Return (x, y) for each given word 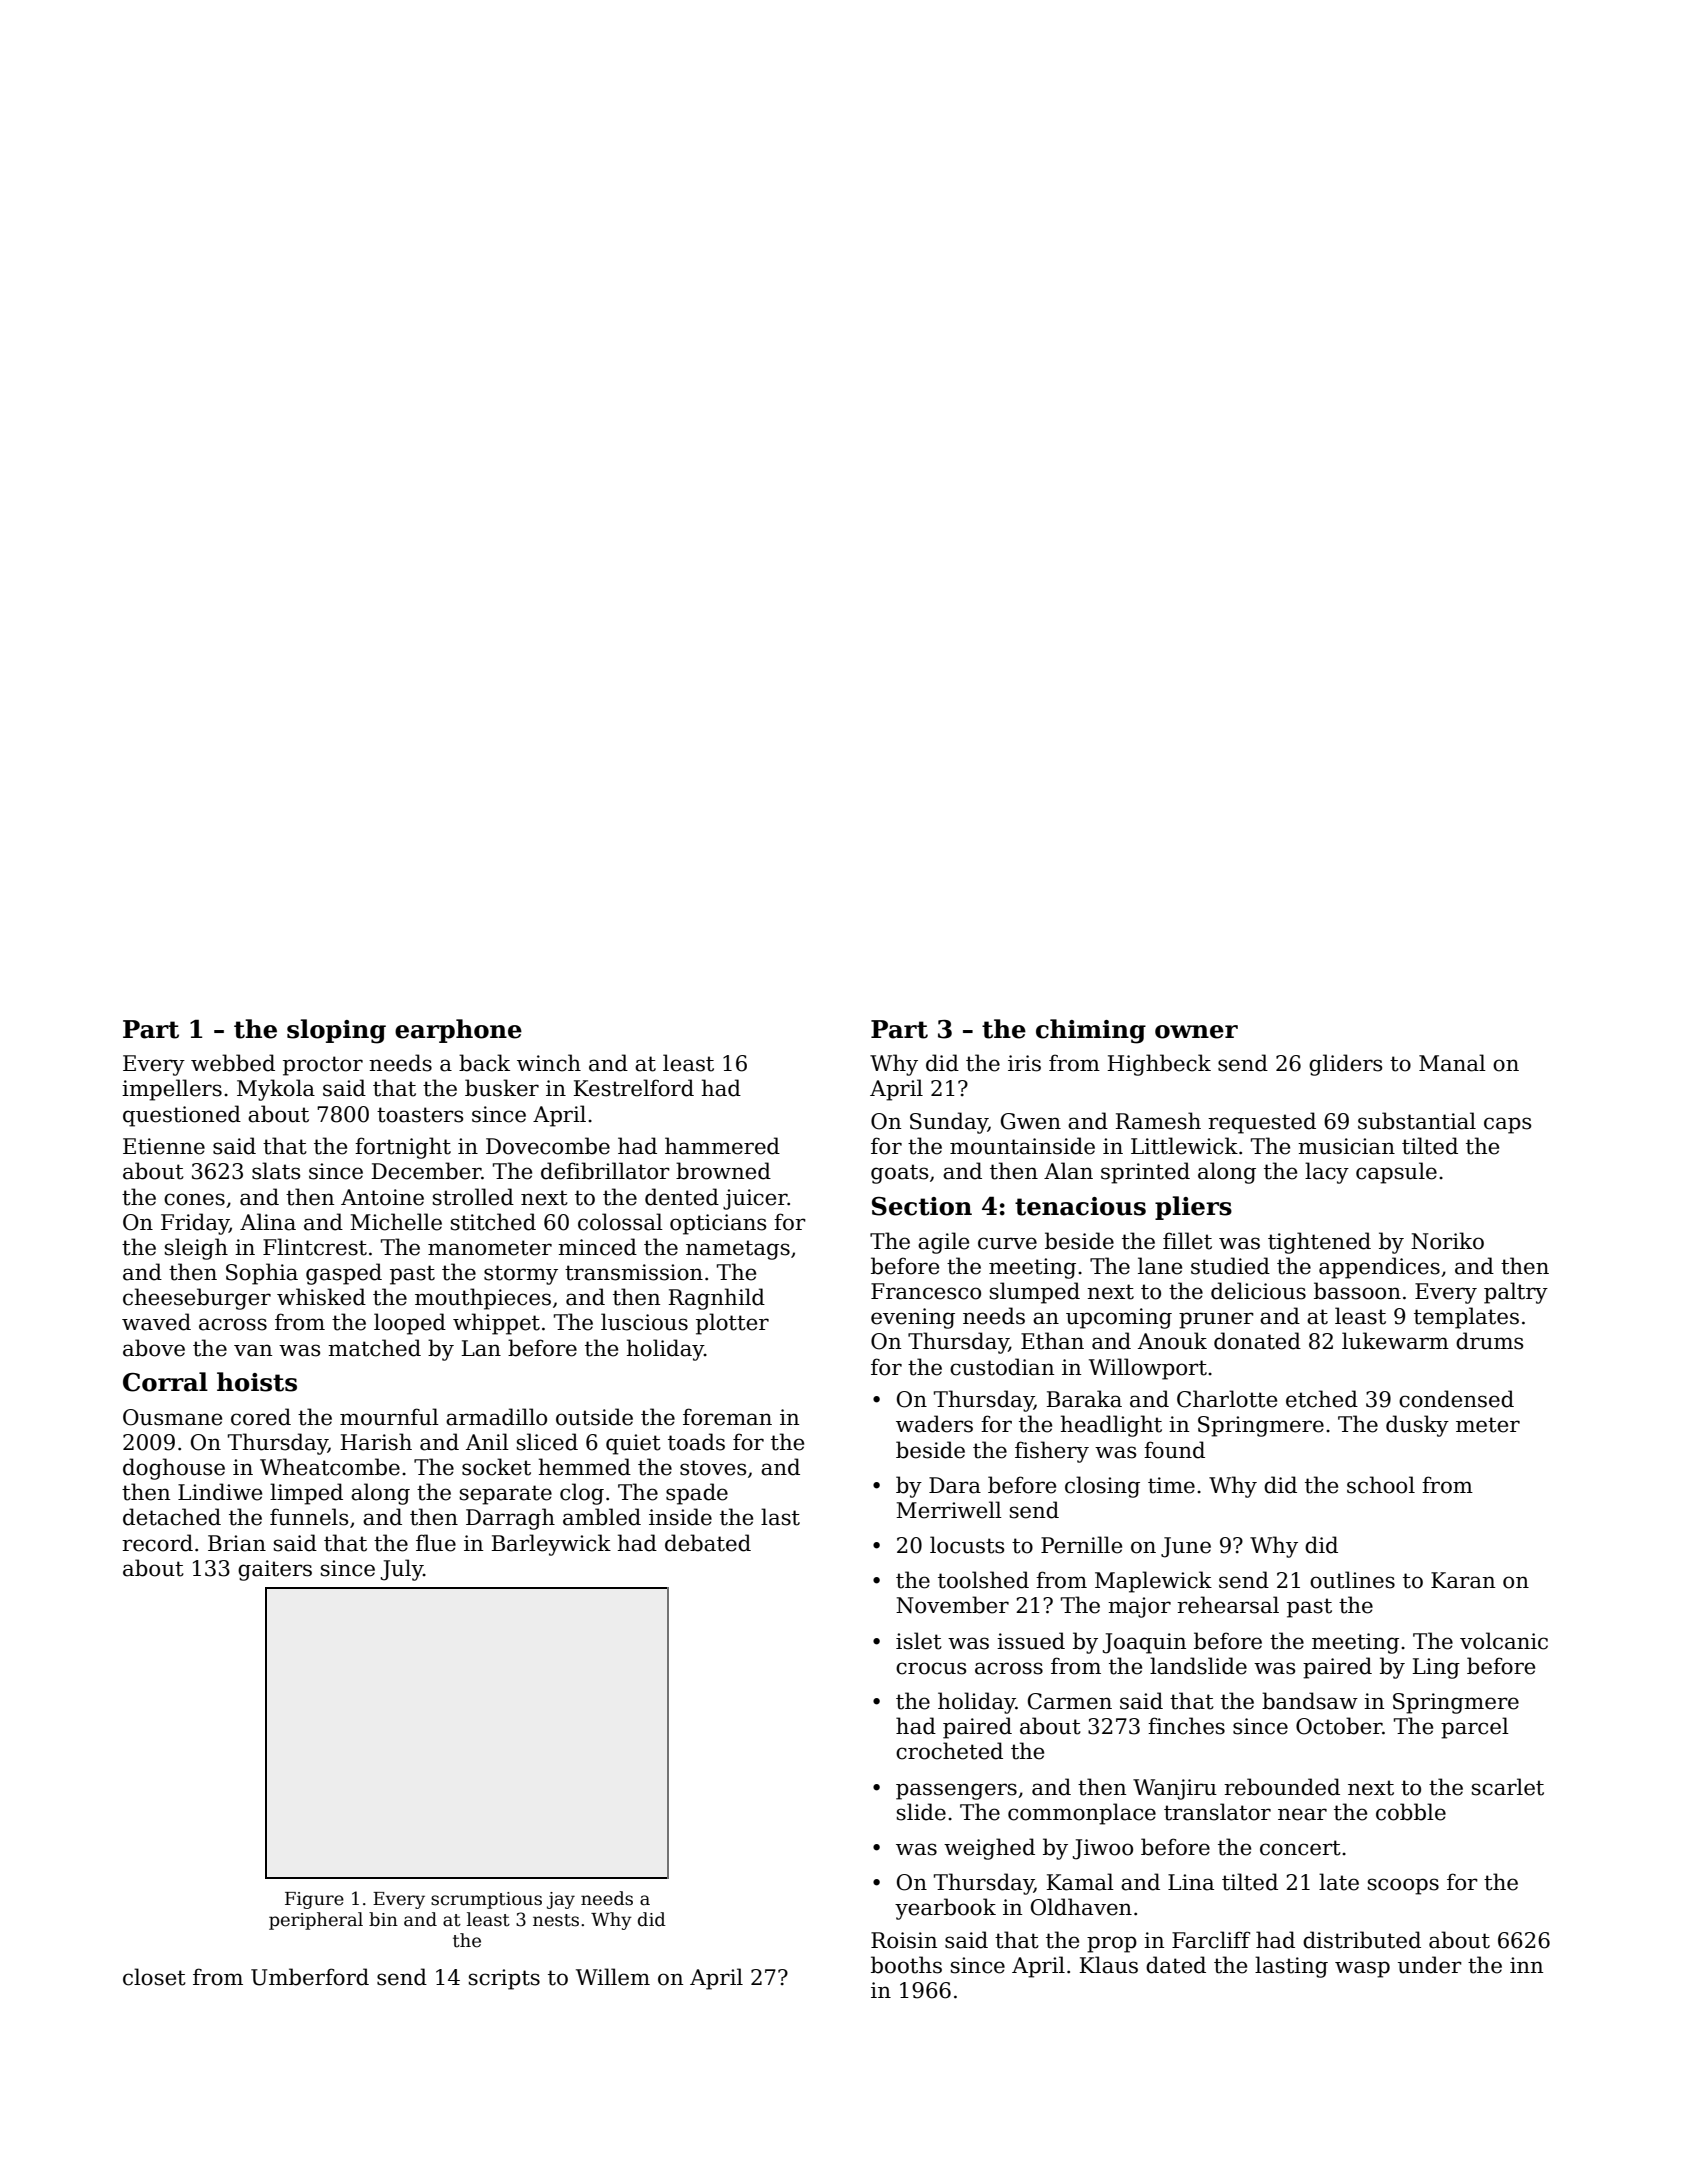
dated (1176, 1965)
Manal (1452, 1063)
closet (154, 1977)
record (157, 1543)
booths (906, 1965)
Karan (1463, 1580)
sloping (336, 1031)
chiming (1091, 1031)
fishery (1052, 1452)
